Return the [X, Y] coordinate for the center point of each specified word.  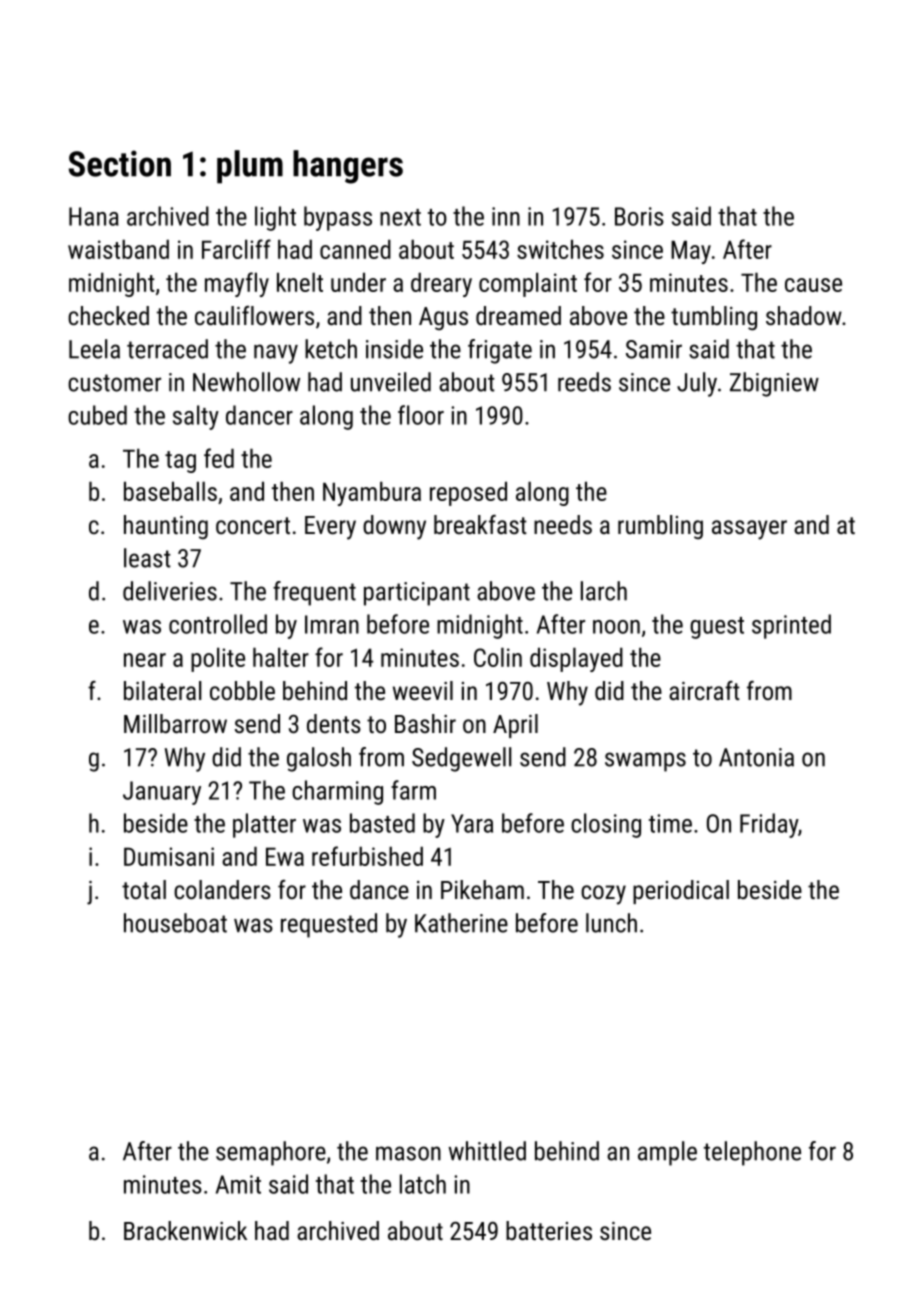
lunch [611, 923]
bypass [338, 218]
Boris [639, 216]
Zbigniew [774, 384]
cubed [97, 415]
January [162, 793]
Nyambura [372, 493]
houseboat [175, 923]
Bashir [425, 723]
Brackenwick [185, 1230]
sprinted [791, 626]
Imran [332, 624]
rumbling [660, 527]
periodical [681, 892]
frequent [314, 593]
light [275, 218]
